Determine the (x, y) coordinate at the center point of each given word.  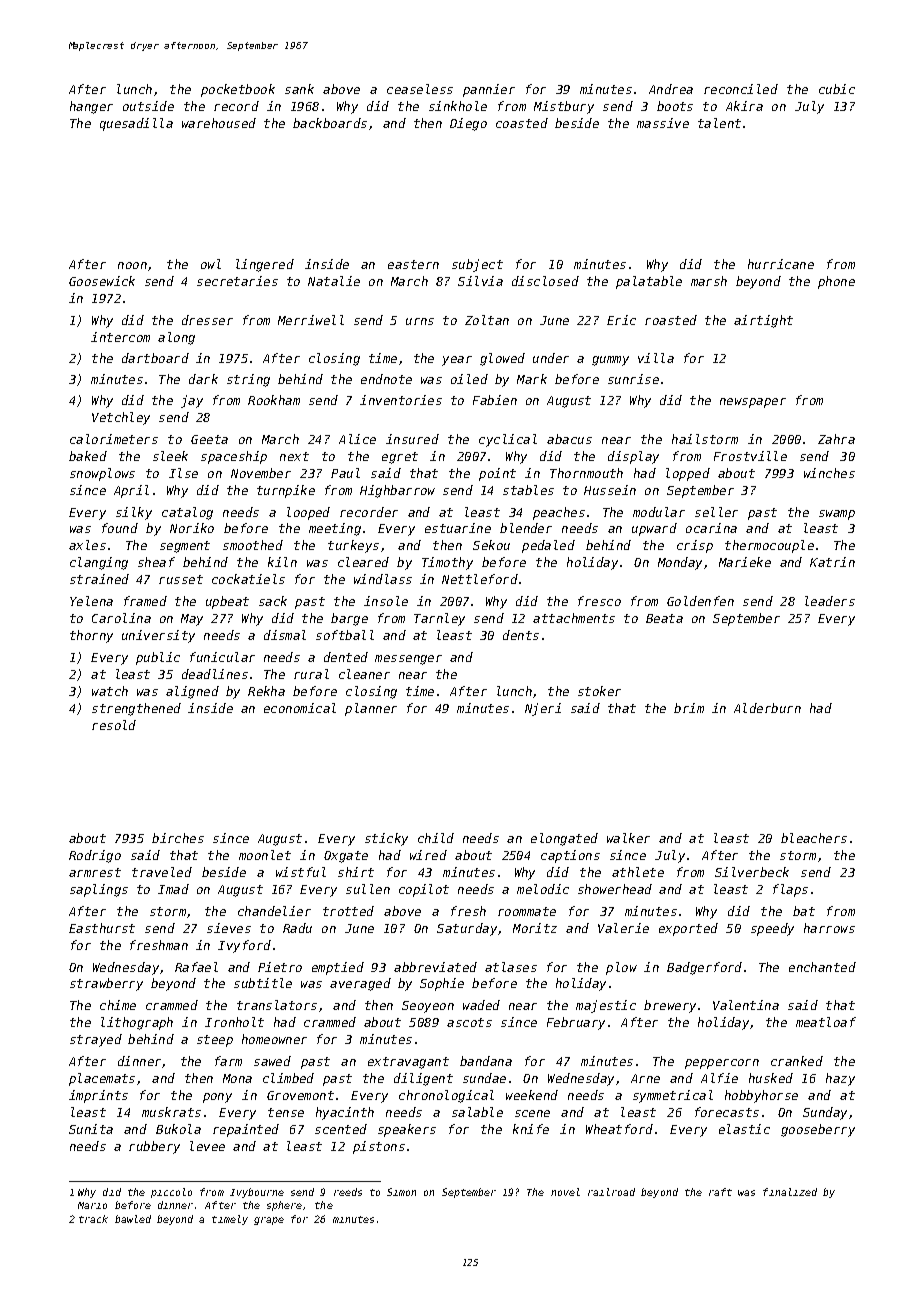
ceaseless (420, 89)
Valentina (746, 1005)
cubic (837, 89)
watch (110, 691)
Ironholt (234, 1022)
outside (148, 106)
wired (428, 855)
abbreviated (435, 967)
